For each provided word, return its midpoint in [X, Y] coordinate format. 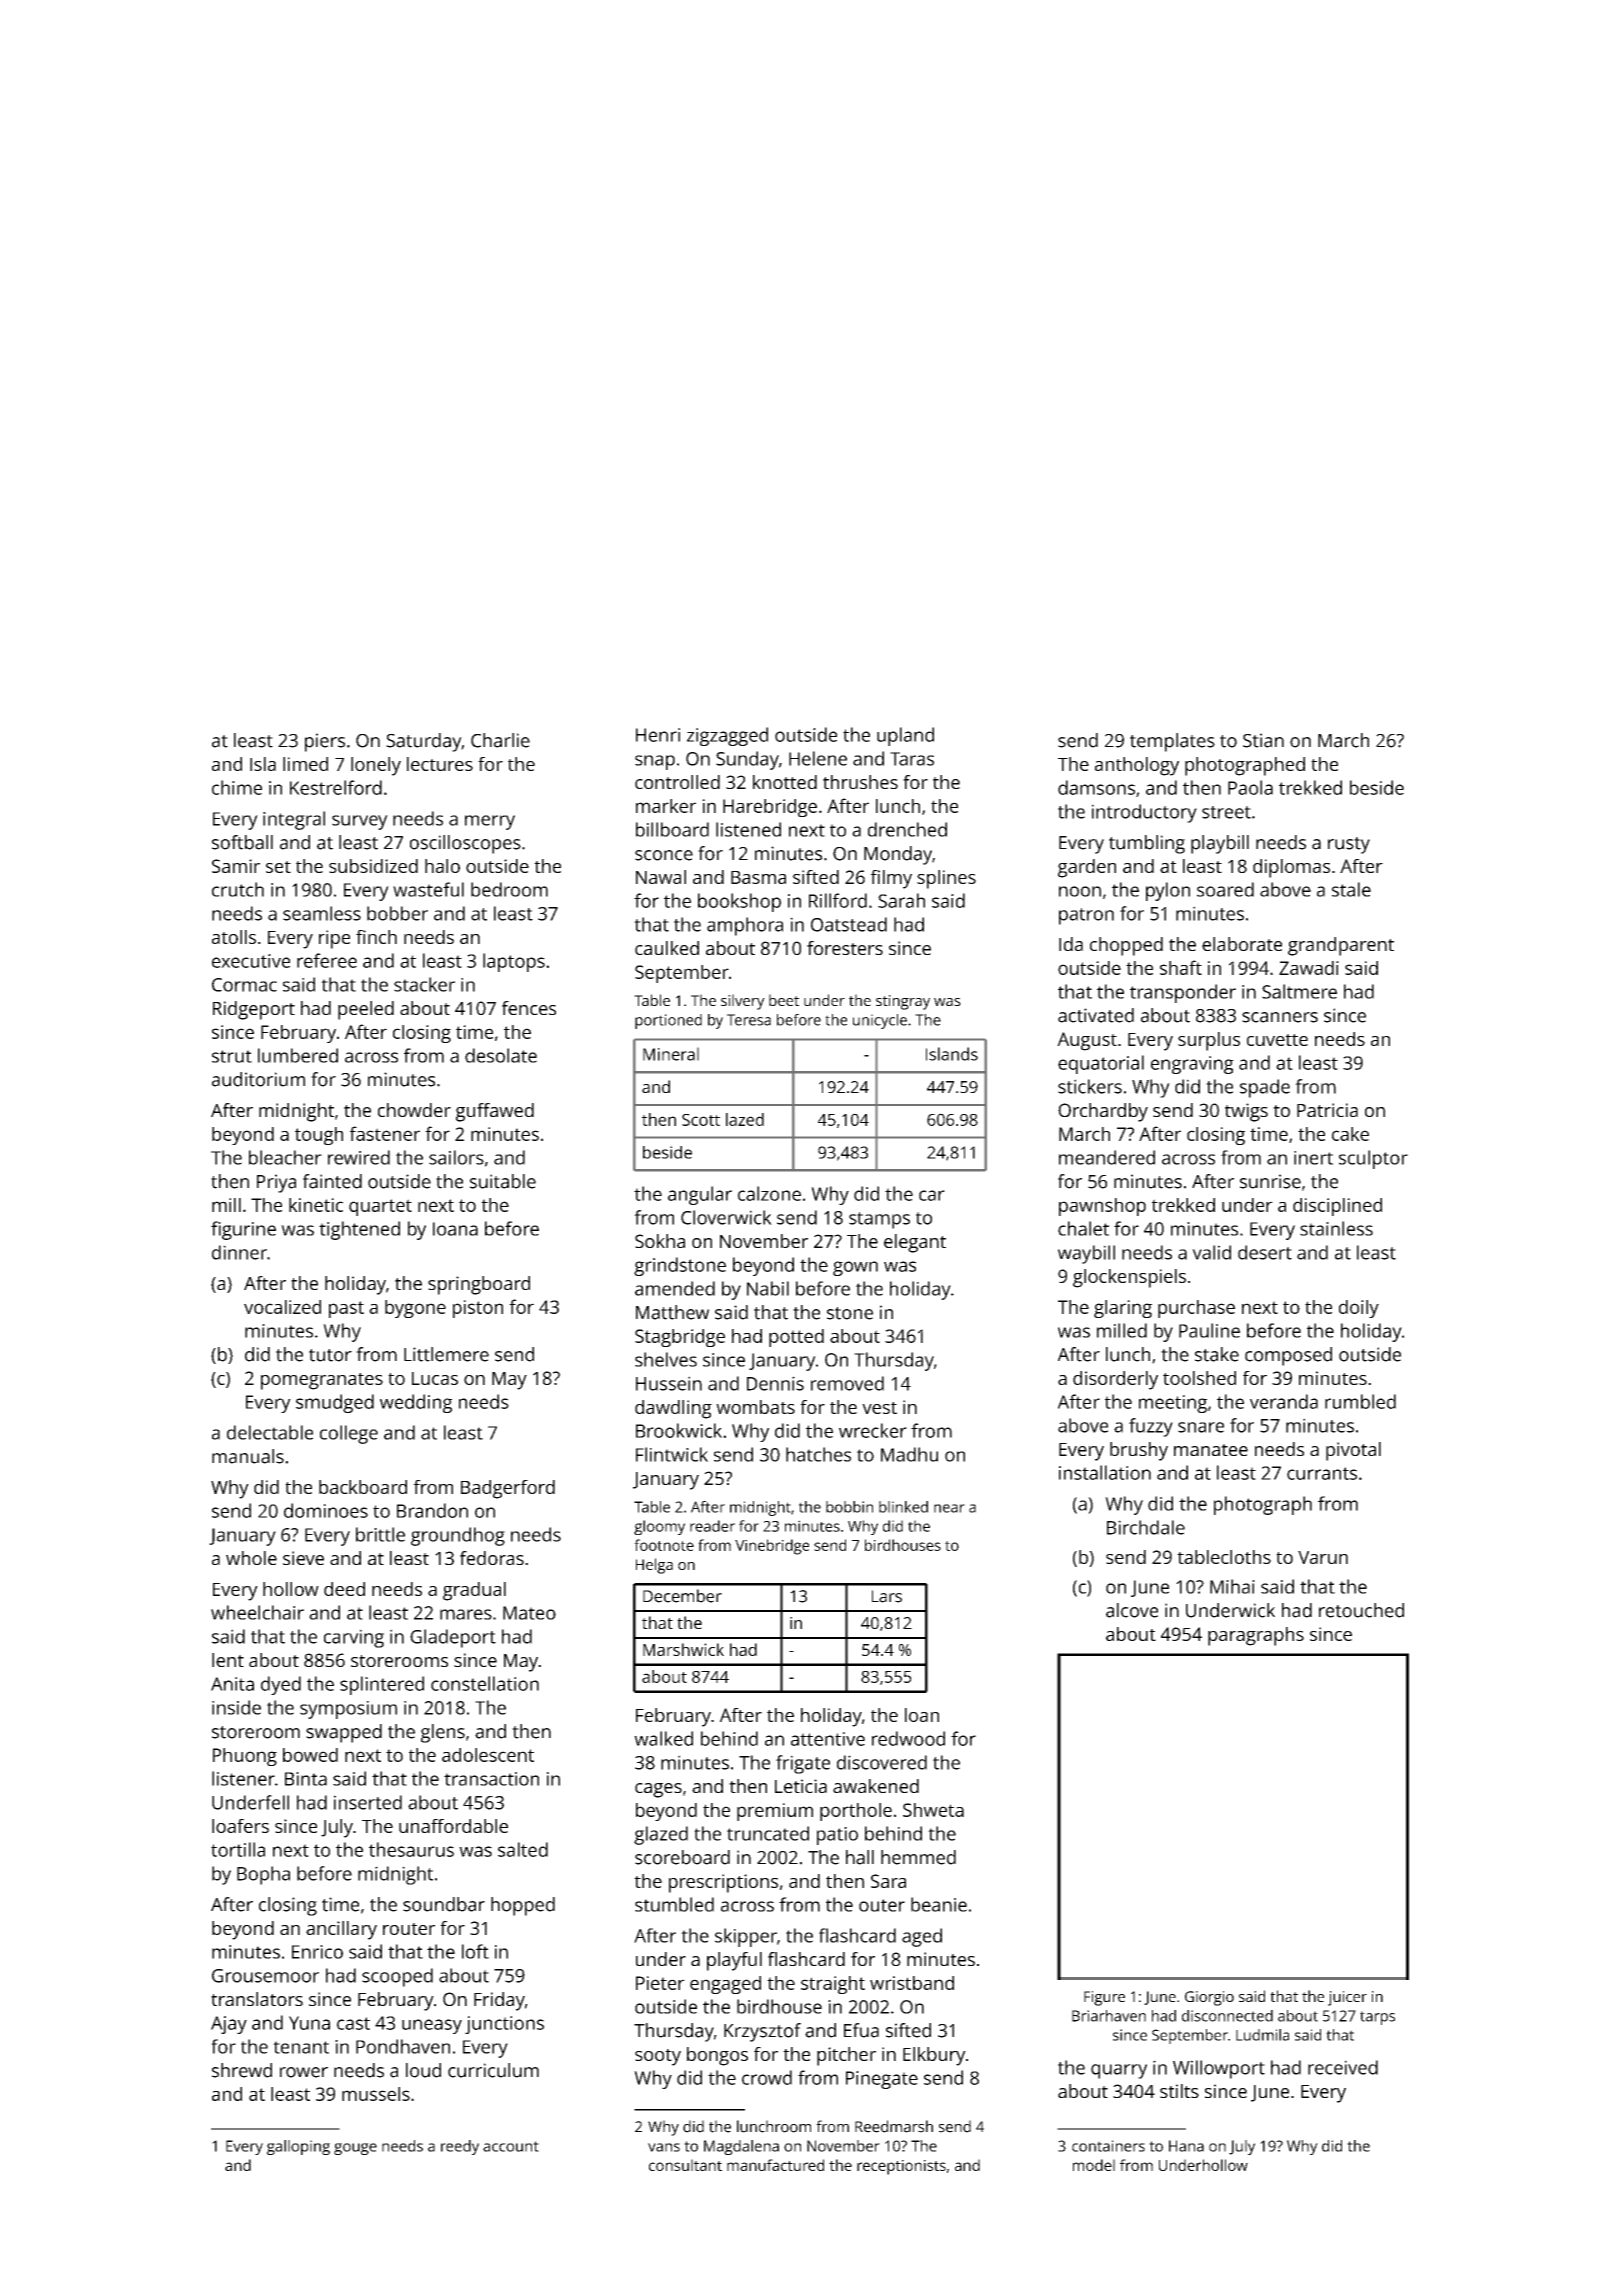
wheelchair [257, 1612]
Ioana [455, 1229]
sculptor [1373, 1159]
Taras [912, 759]
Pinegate [882, 2080]
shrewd [242, 2070]
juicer [1347, 1998]
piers [325, 742]
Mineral [671, 1054]
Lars [887, 1596]
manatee [1211, 1450]
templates [1172, 742]
